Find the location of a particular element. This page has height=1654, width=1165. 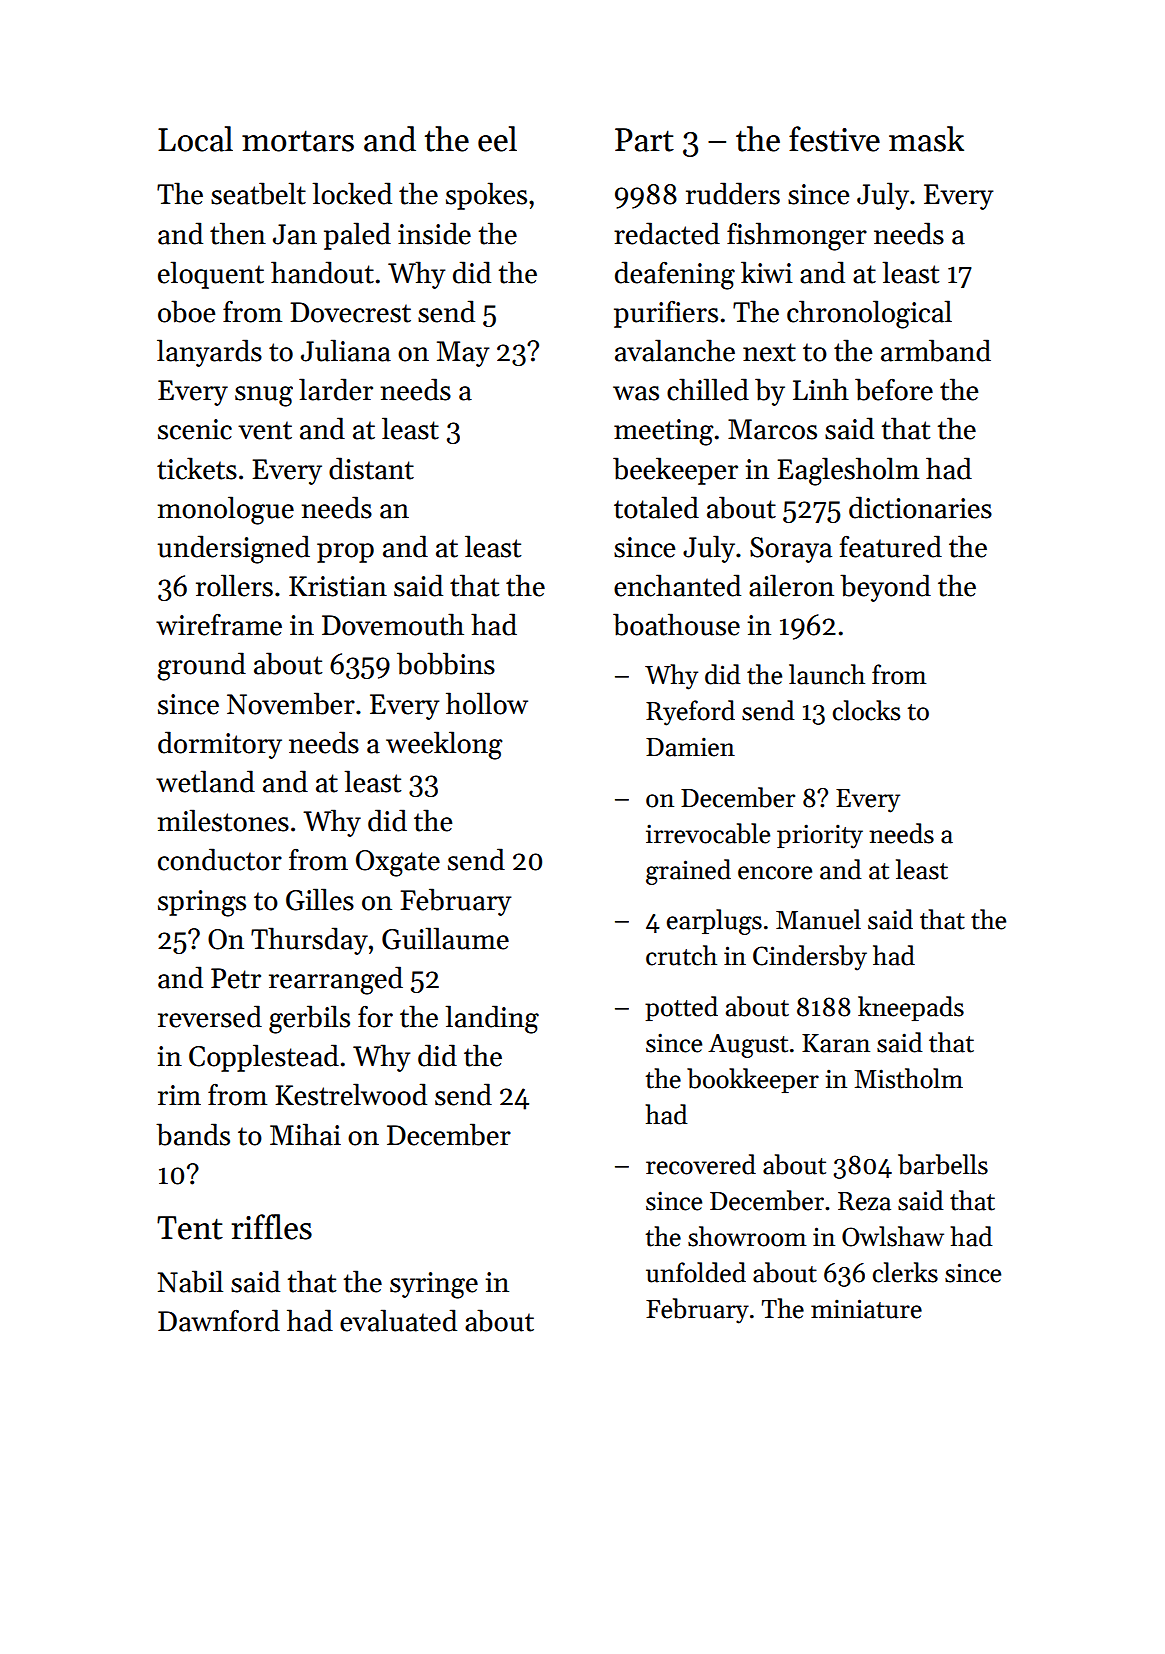

May is located at coordinates (463, 354).
